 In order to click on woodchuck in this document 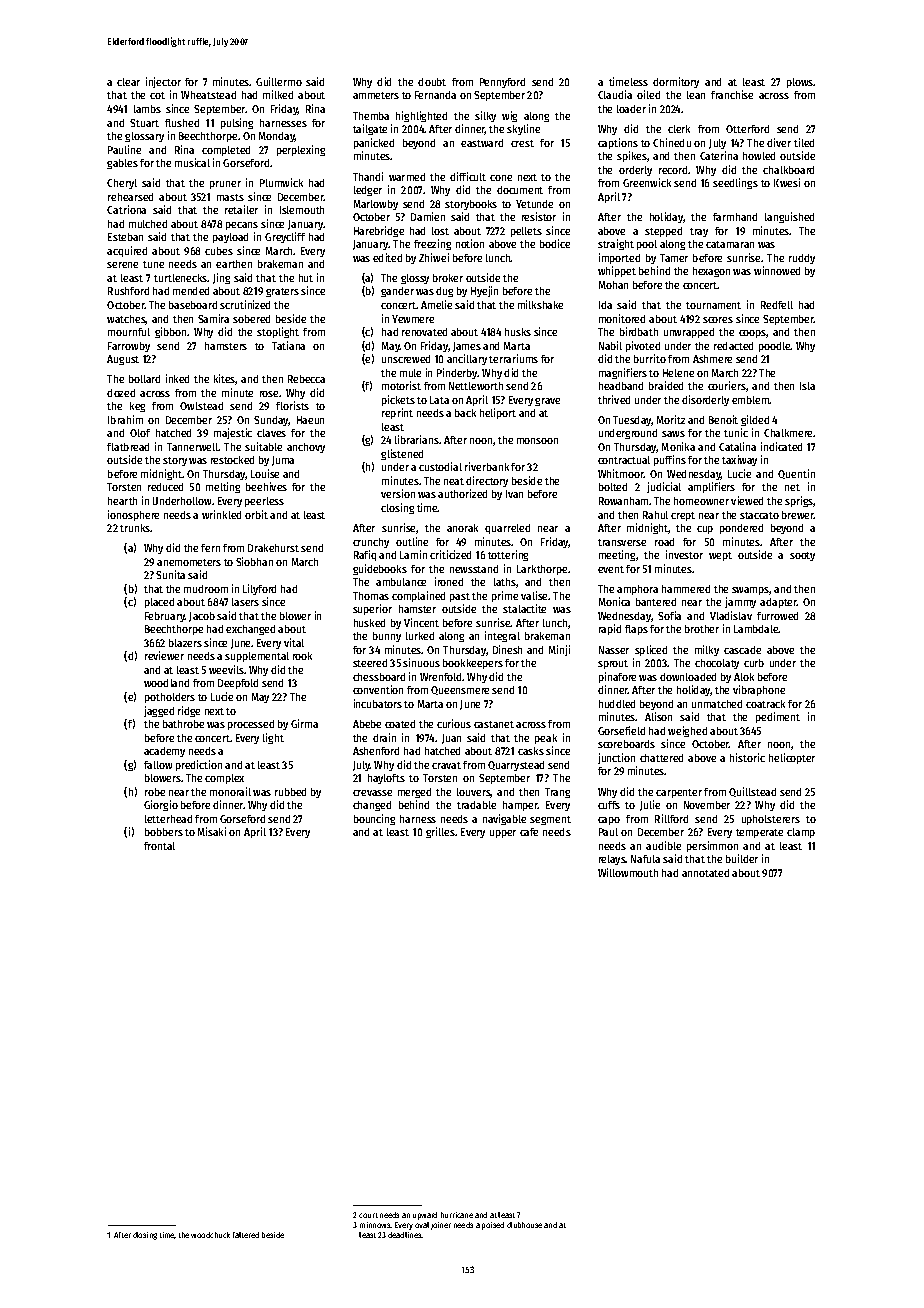, I will do `click(210, 1235)`.
